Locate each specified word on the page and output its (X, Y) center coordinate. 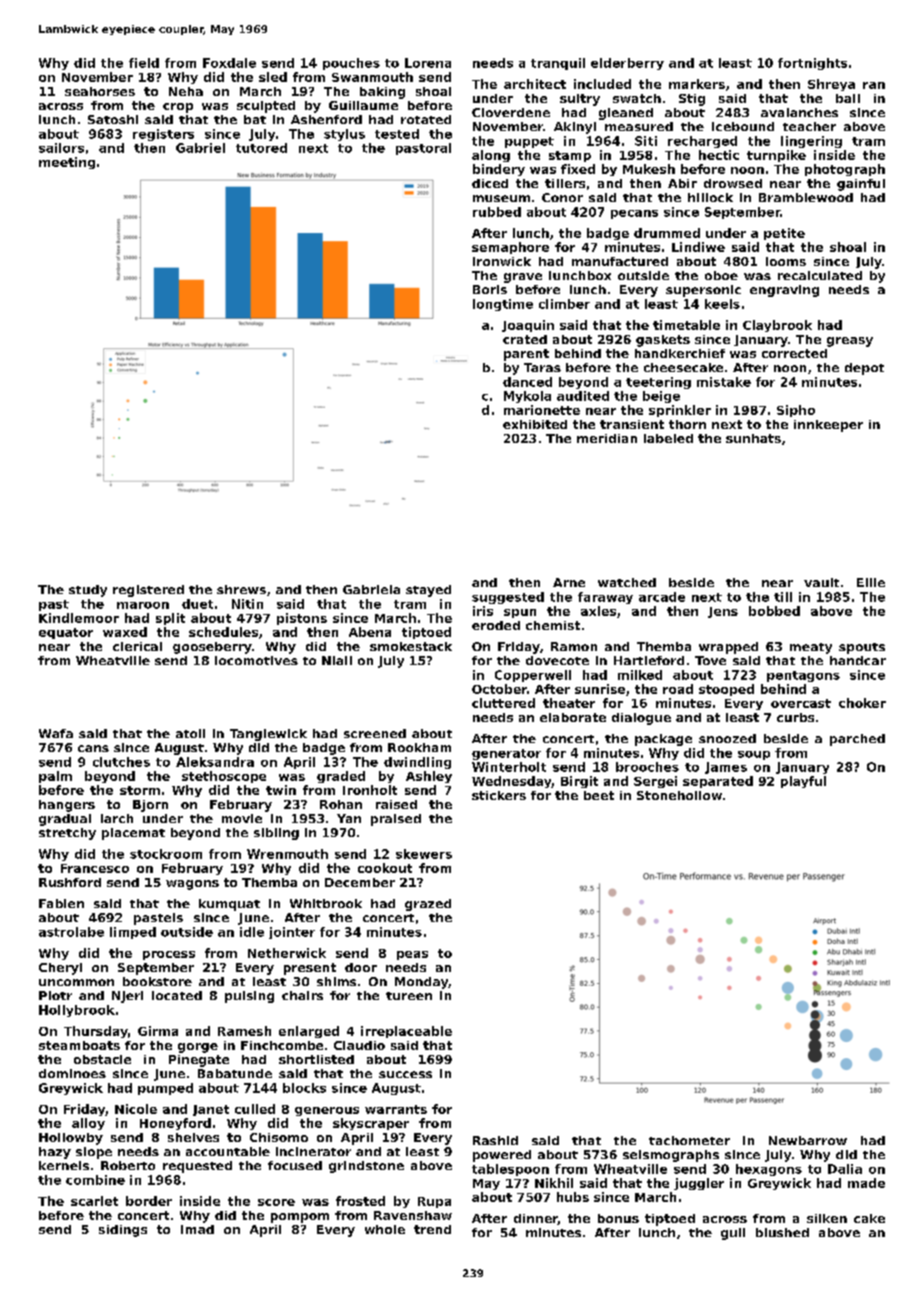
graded (341, 777)
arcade (662, 597)
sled (273, 77)
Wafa (56, 733)
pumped (165, 1089)
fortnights (812, 64)
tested (397, 134)
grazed (428, 905)
